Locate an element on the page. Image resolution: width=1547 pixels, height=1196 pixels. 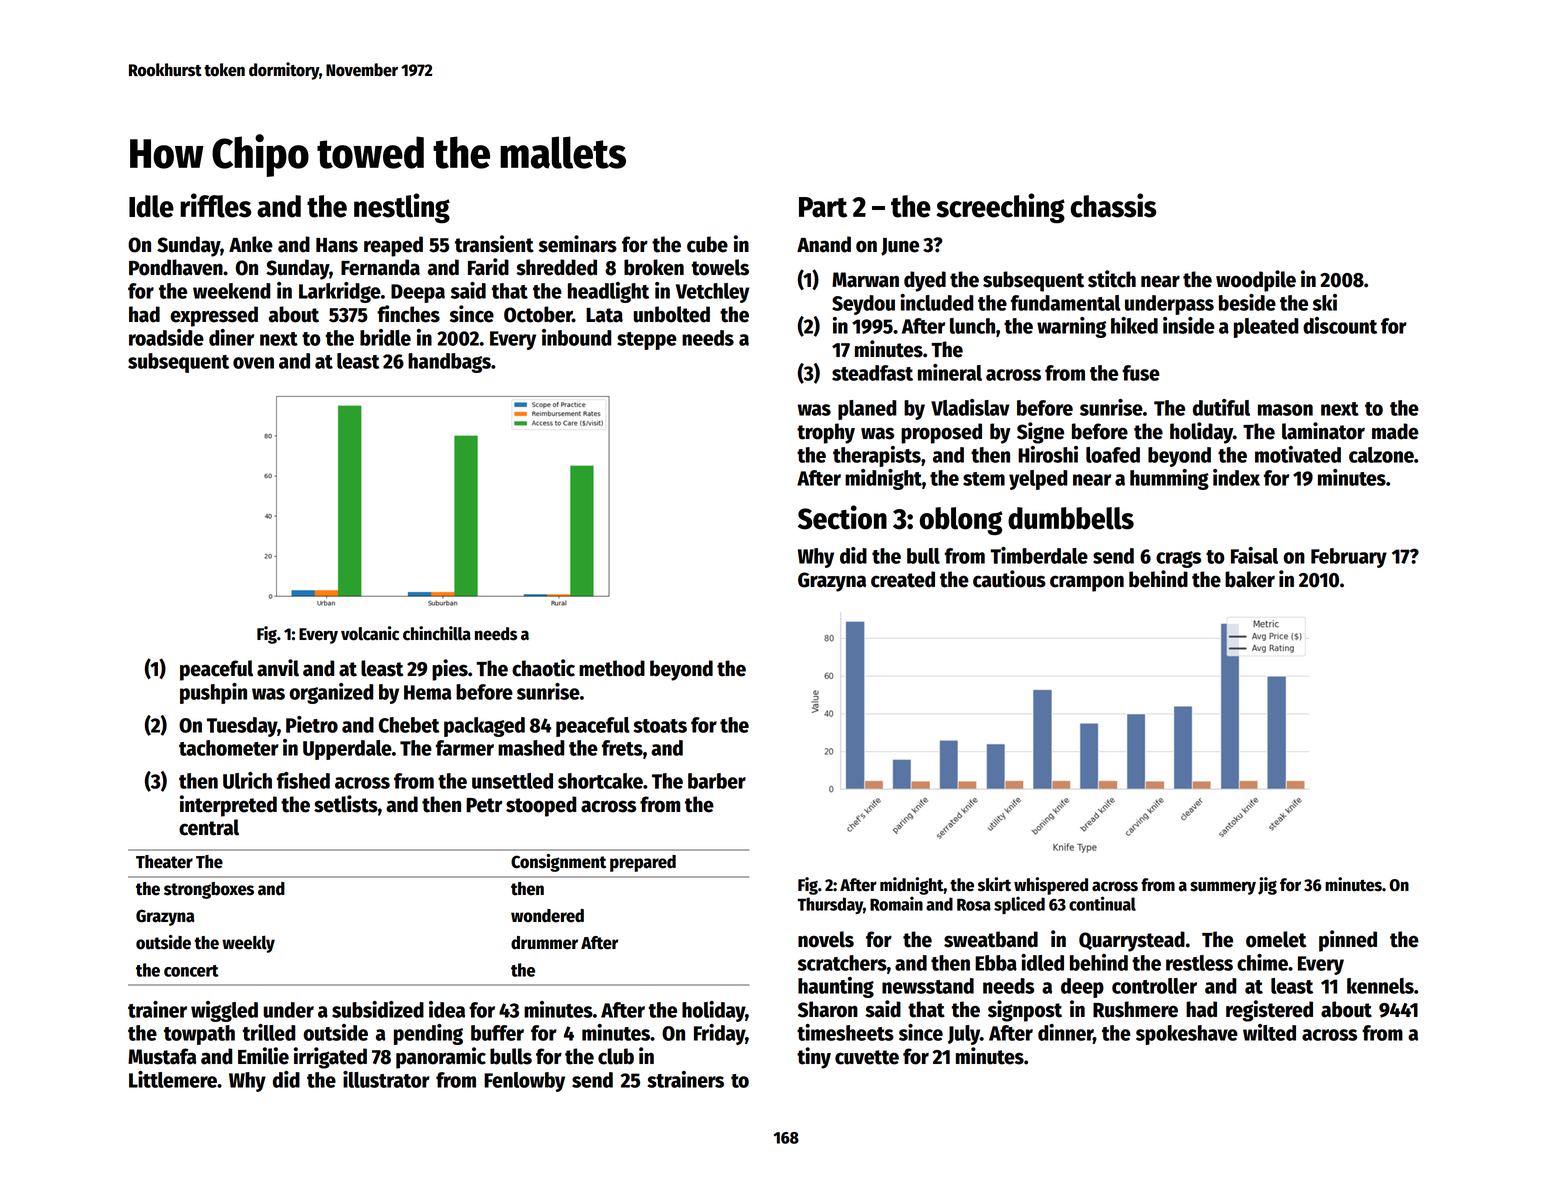
screeching is located at coordinates (1001, 208).
